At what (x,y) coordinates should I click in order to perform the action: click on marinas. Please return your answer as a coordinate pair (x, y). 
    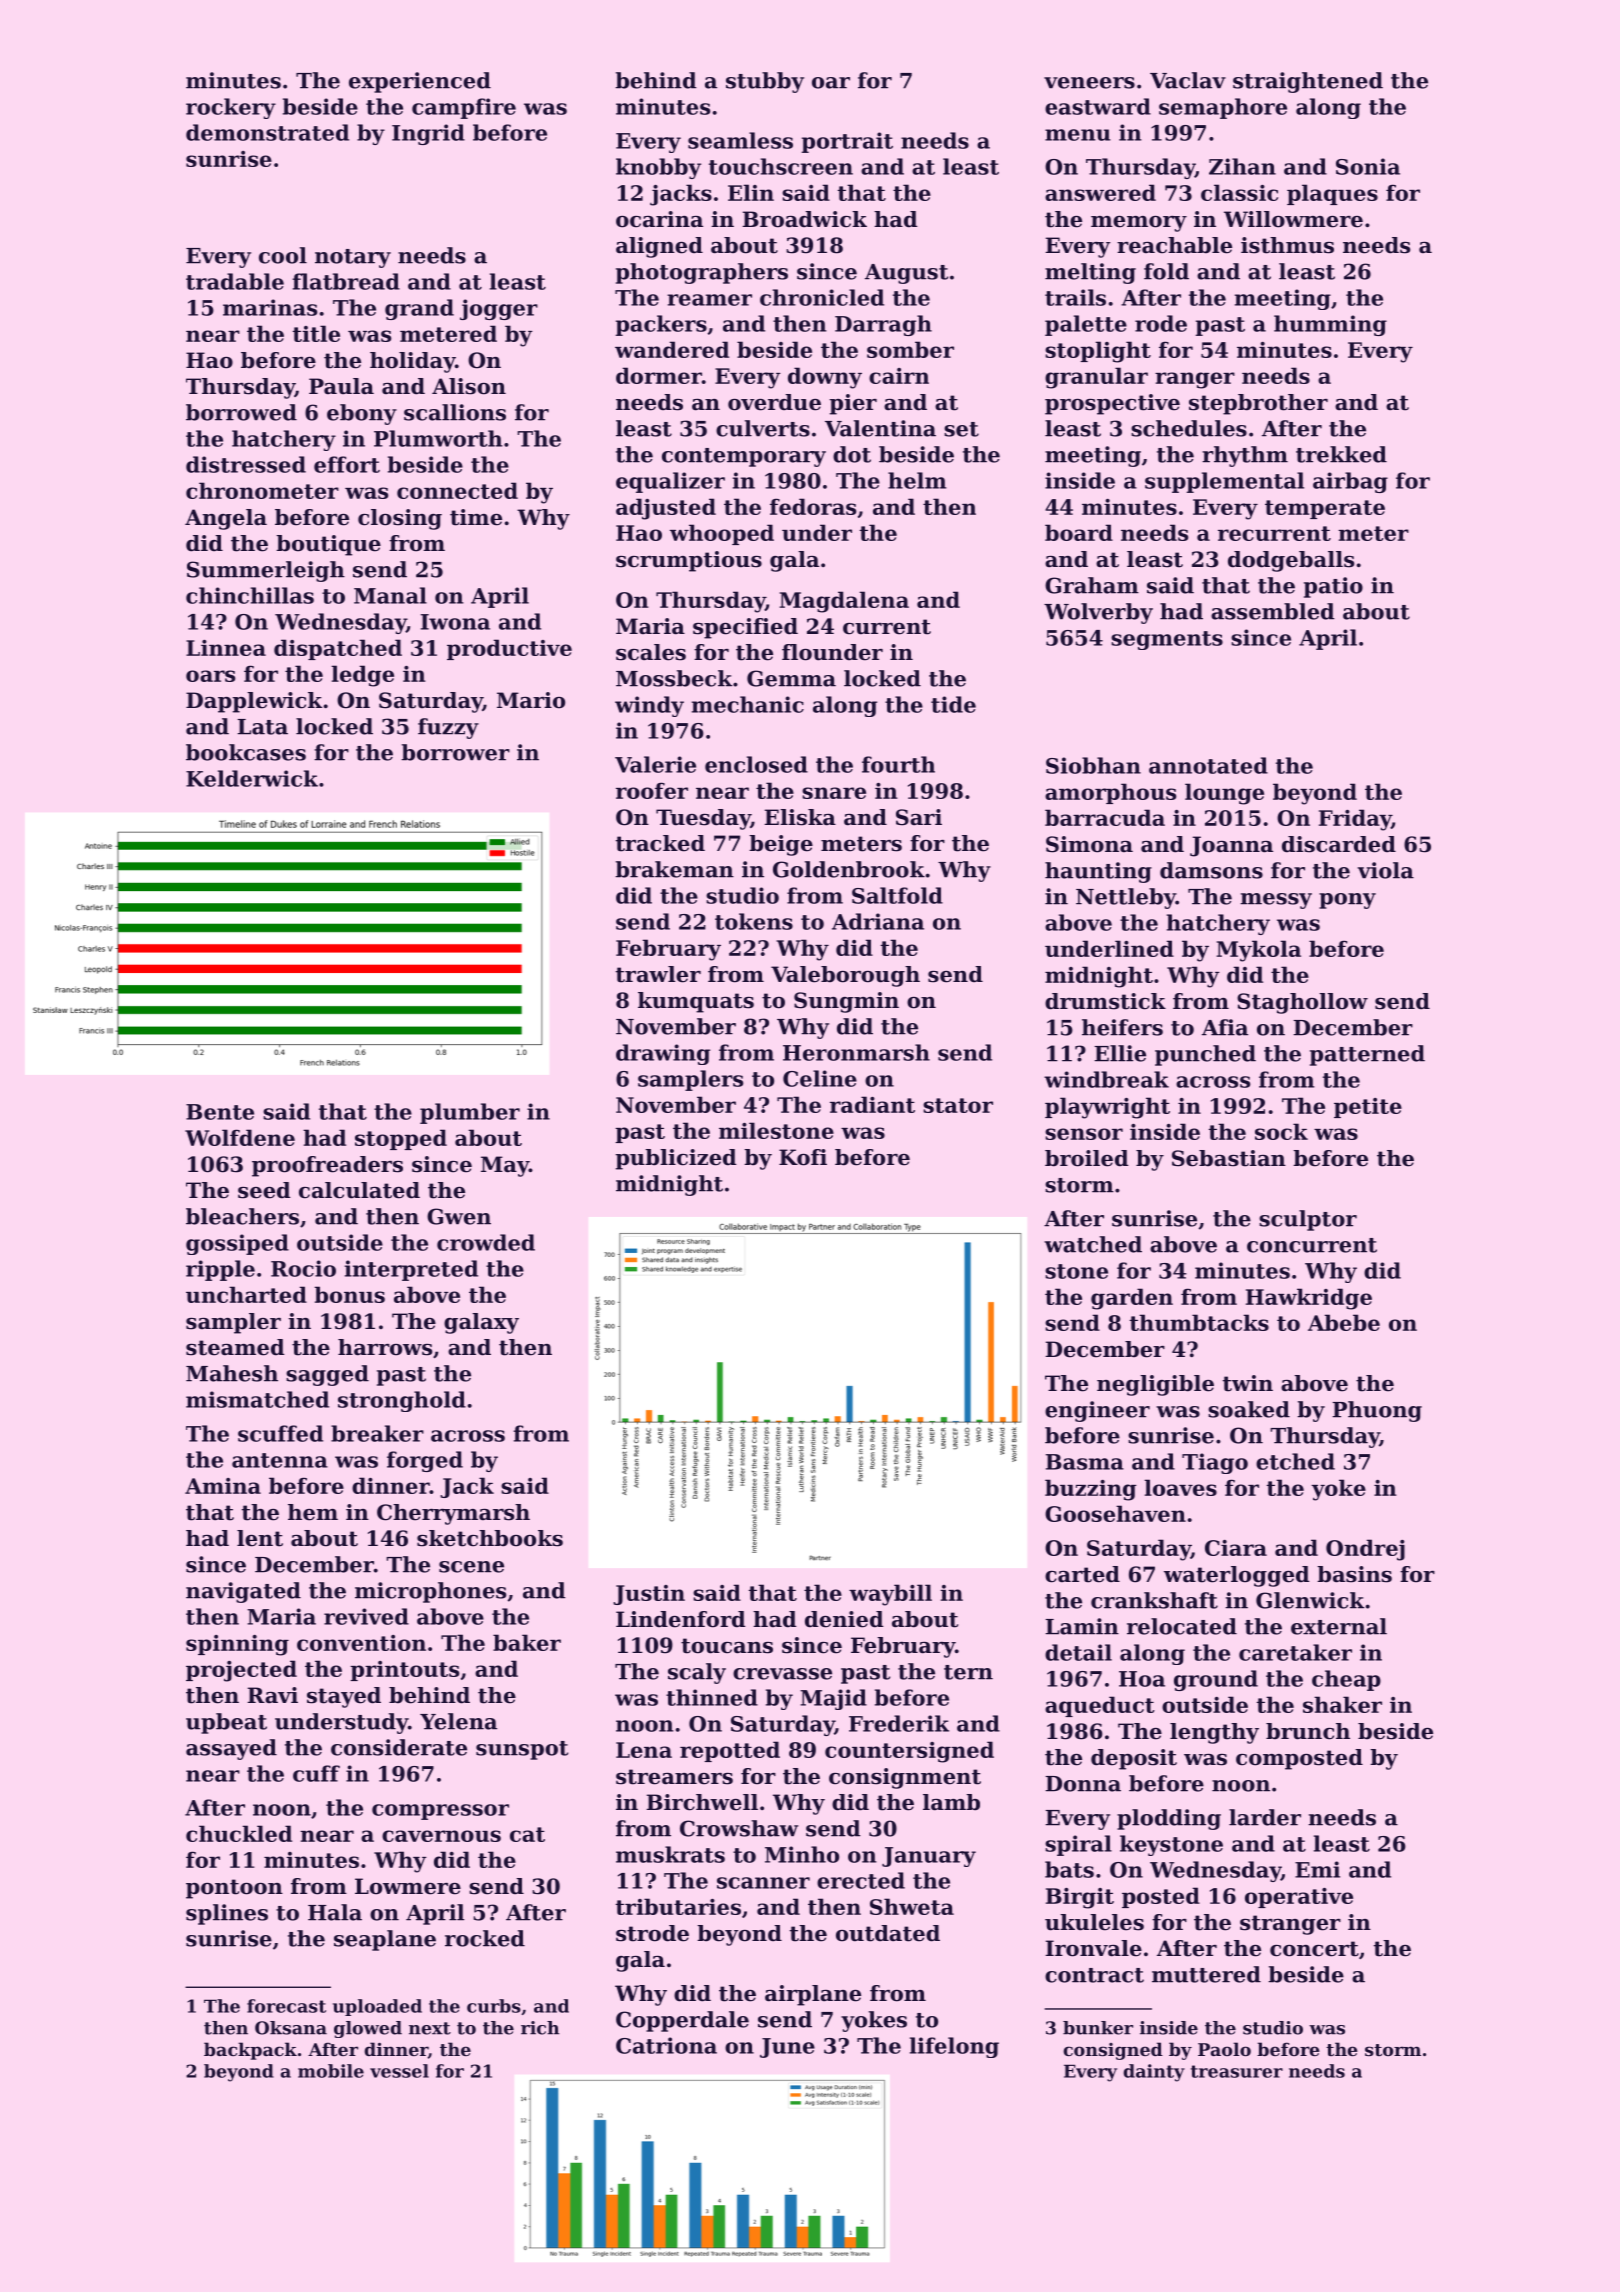
    Looking at the image, I should click on (270, 307).
